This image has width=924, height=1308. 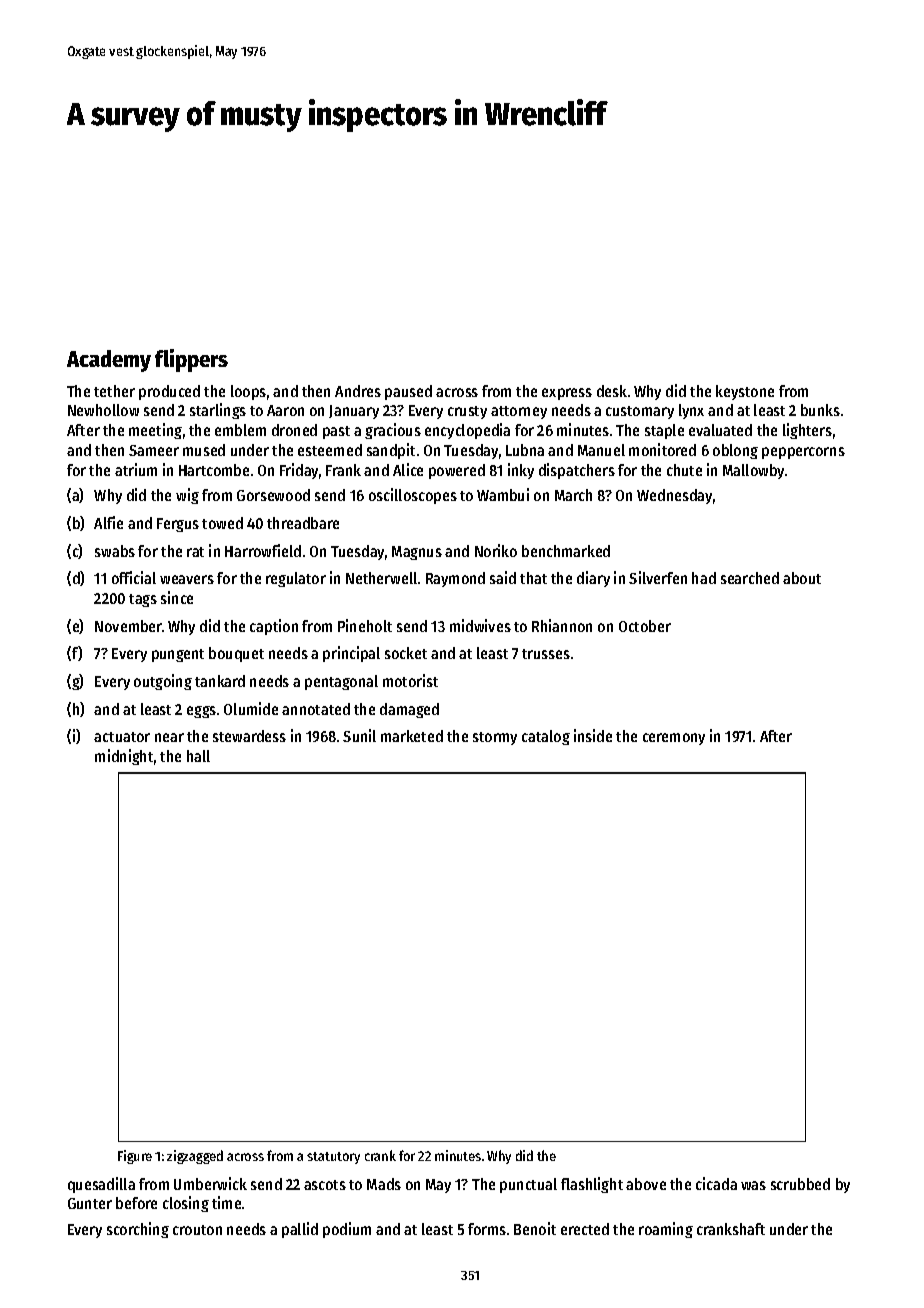 What do you see at coordinates (285, 410) in the image?
I see `Aaron` at bounding box center [285, 410].
